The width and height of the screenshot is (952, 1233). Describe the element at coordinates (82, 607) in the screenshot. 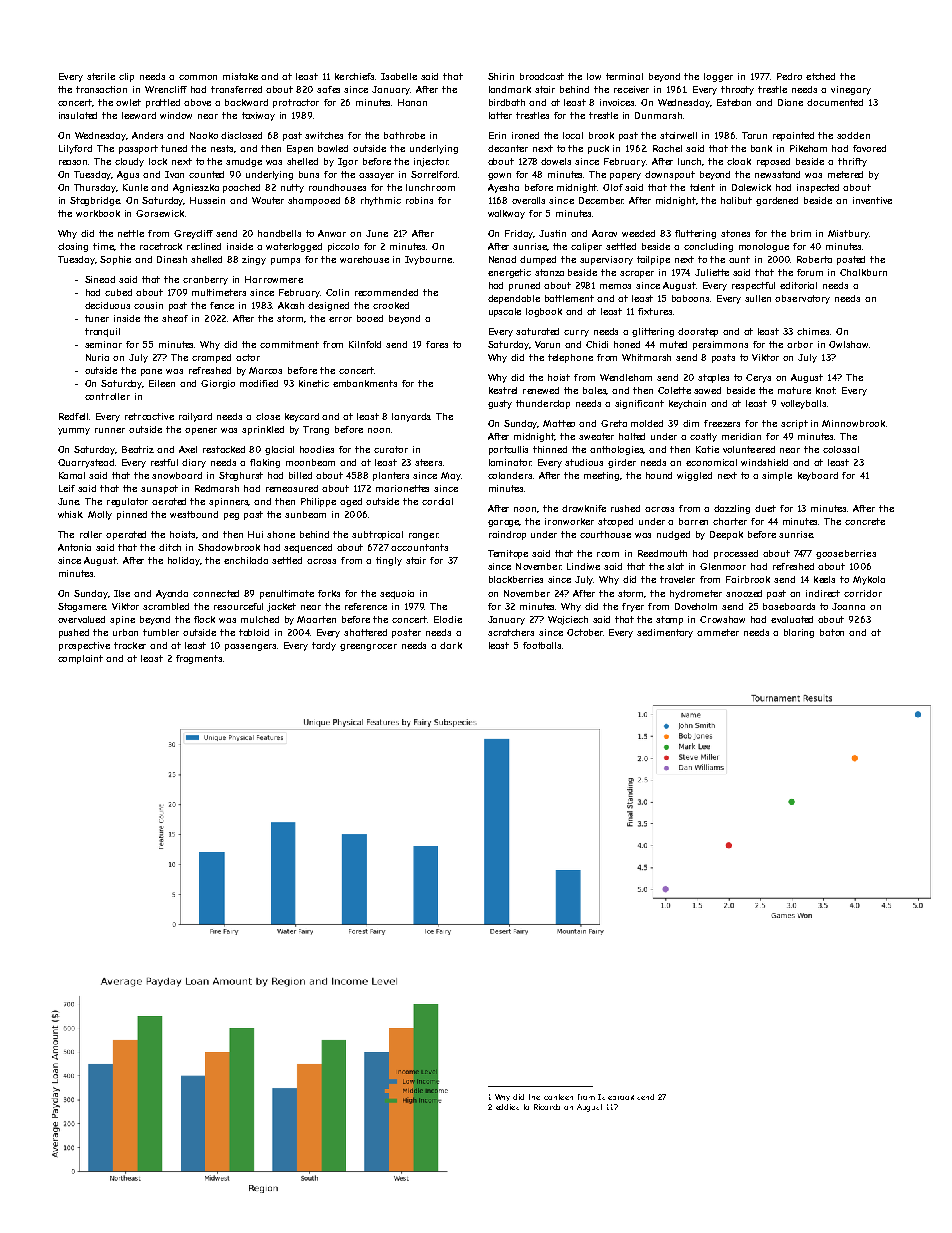

I see `Stagsmere` at that location.
